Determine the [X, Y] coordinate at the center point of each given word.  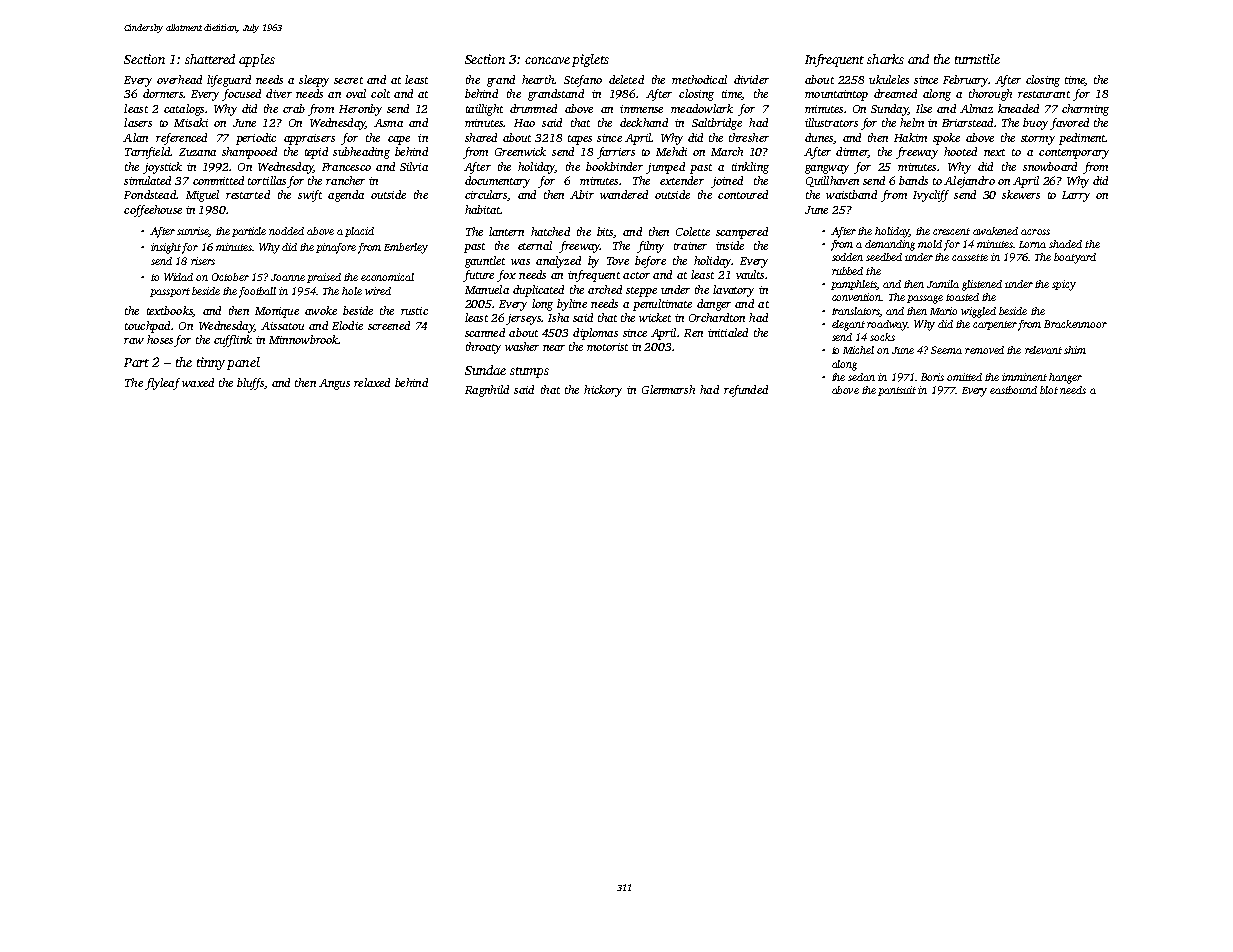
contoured [743, 194]
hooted [960, 151]
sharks [885, 59]
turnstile [977, 59]
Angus [334, 384]
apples [257, 60]
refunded [746, 391]
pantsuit [897, 391]
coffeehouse [153, 211]
